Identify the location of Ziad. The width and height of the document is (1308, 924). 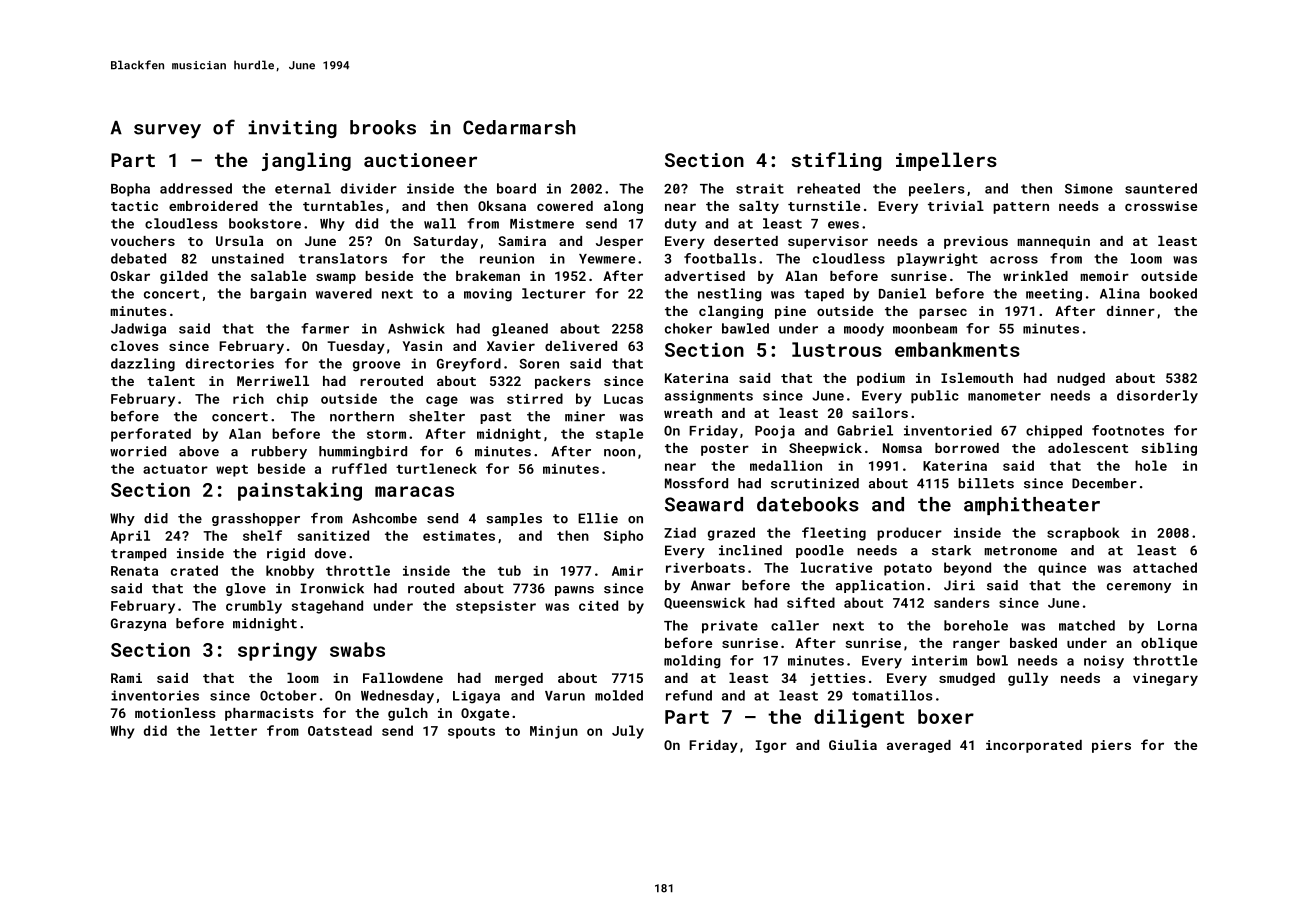
(680, 532).
